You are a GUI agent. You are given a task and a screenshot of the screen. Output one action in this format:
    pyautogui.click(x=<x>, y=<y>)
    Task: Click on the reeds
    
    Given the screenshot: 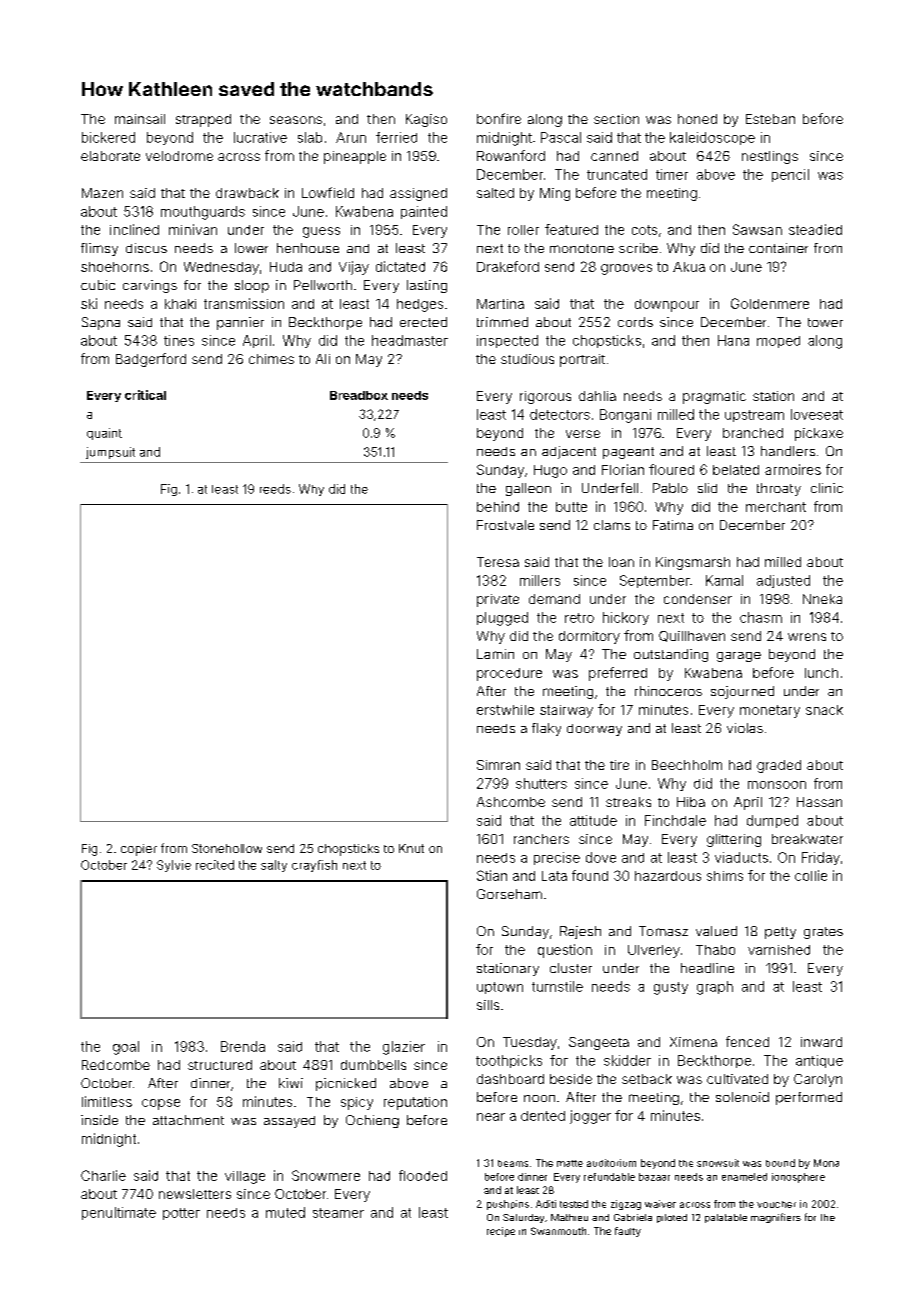 What is the action you would take?
    pyautogui.click(x=275, y=489)
